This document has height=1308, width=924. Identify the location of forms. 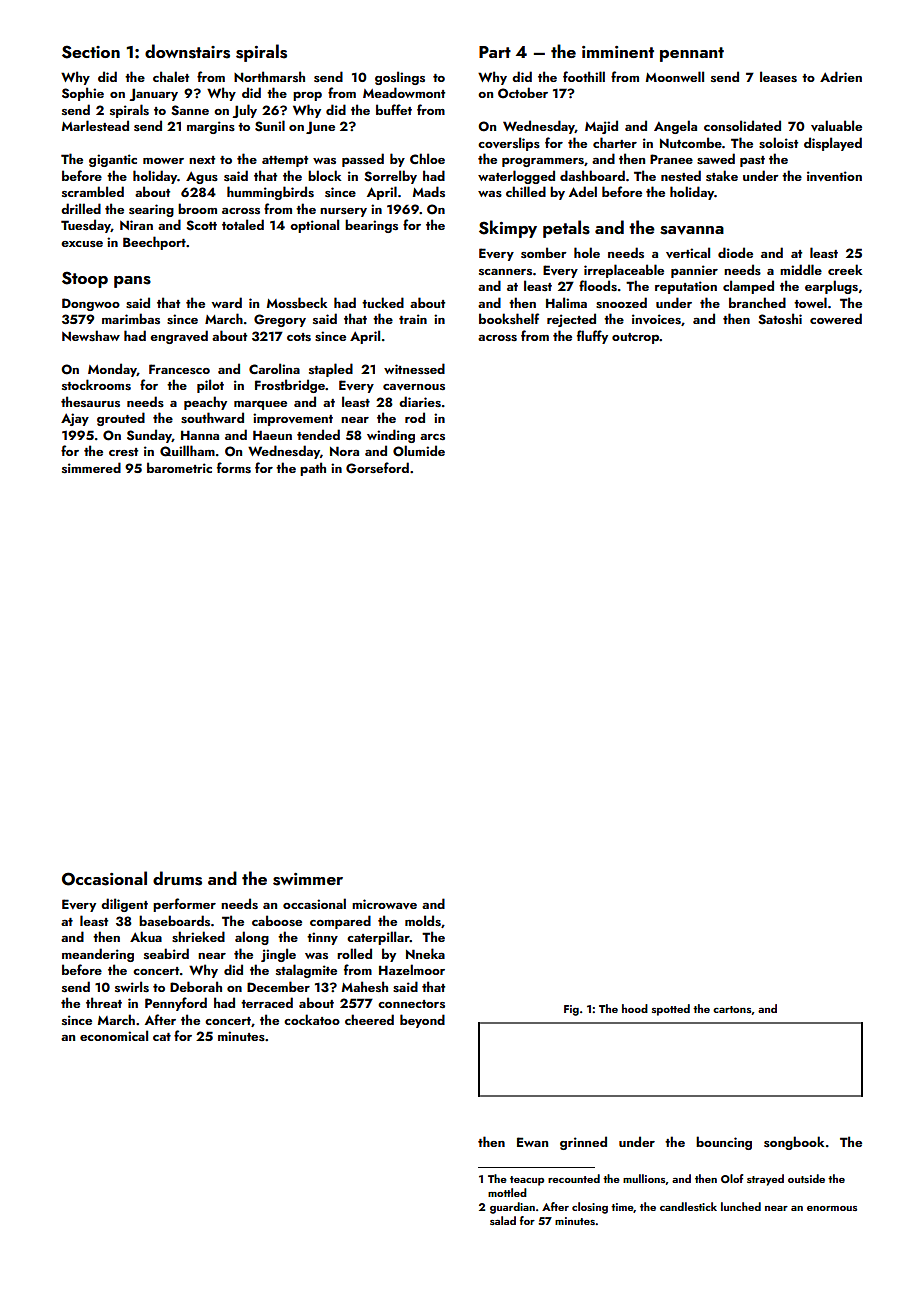
(234, 468).
